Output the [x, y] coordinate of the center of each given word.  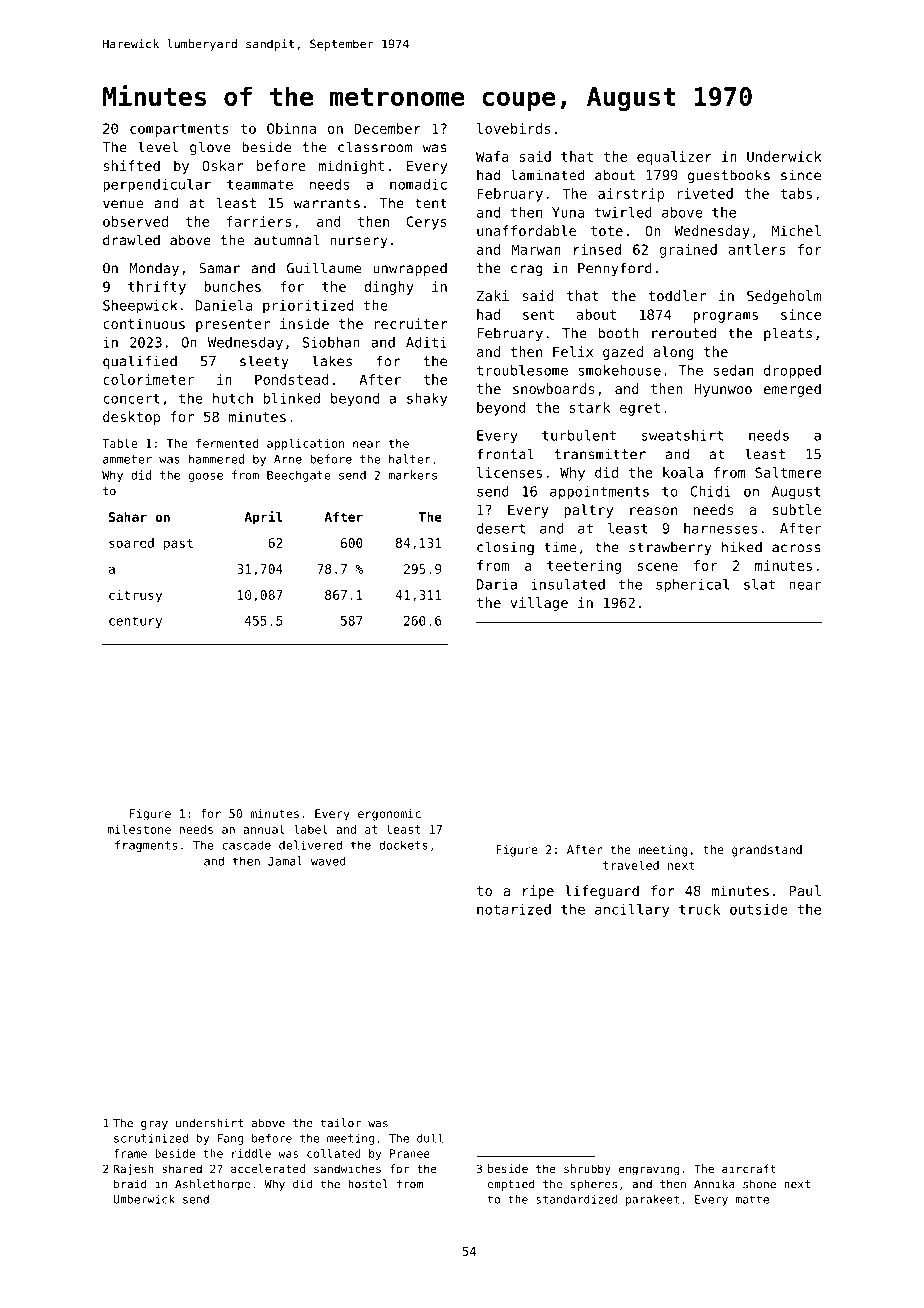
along [673, 353]
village [539, 604]
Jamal [285, 861]
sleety [264, 362]
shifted [132, 165]
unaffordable [526, 230]
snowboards [553, 388]
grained [688, 251]
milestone [139, 829]
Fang [230, 1139]
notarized [514, 909]
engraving [648, 1170]
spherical [692, 586]
